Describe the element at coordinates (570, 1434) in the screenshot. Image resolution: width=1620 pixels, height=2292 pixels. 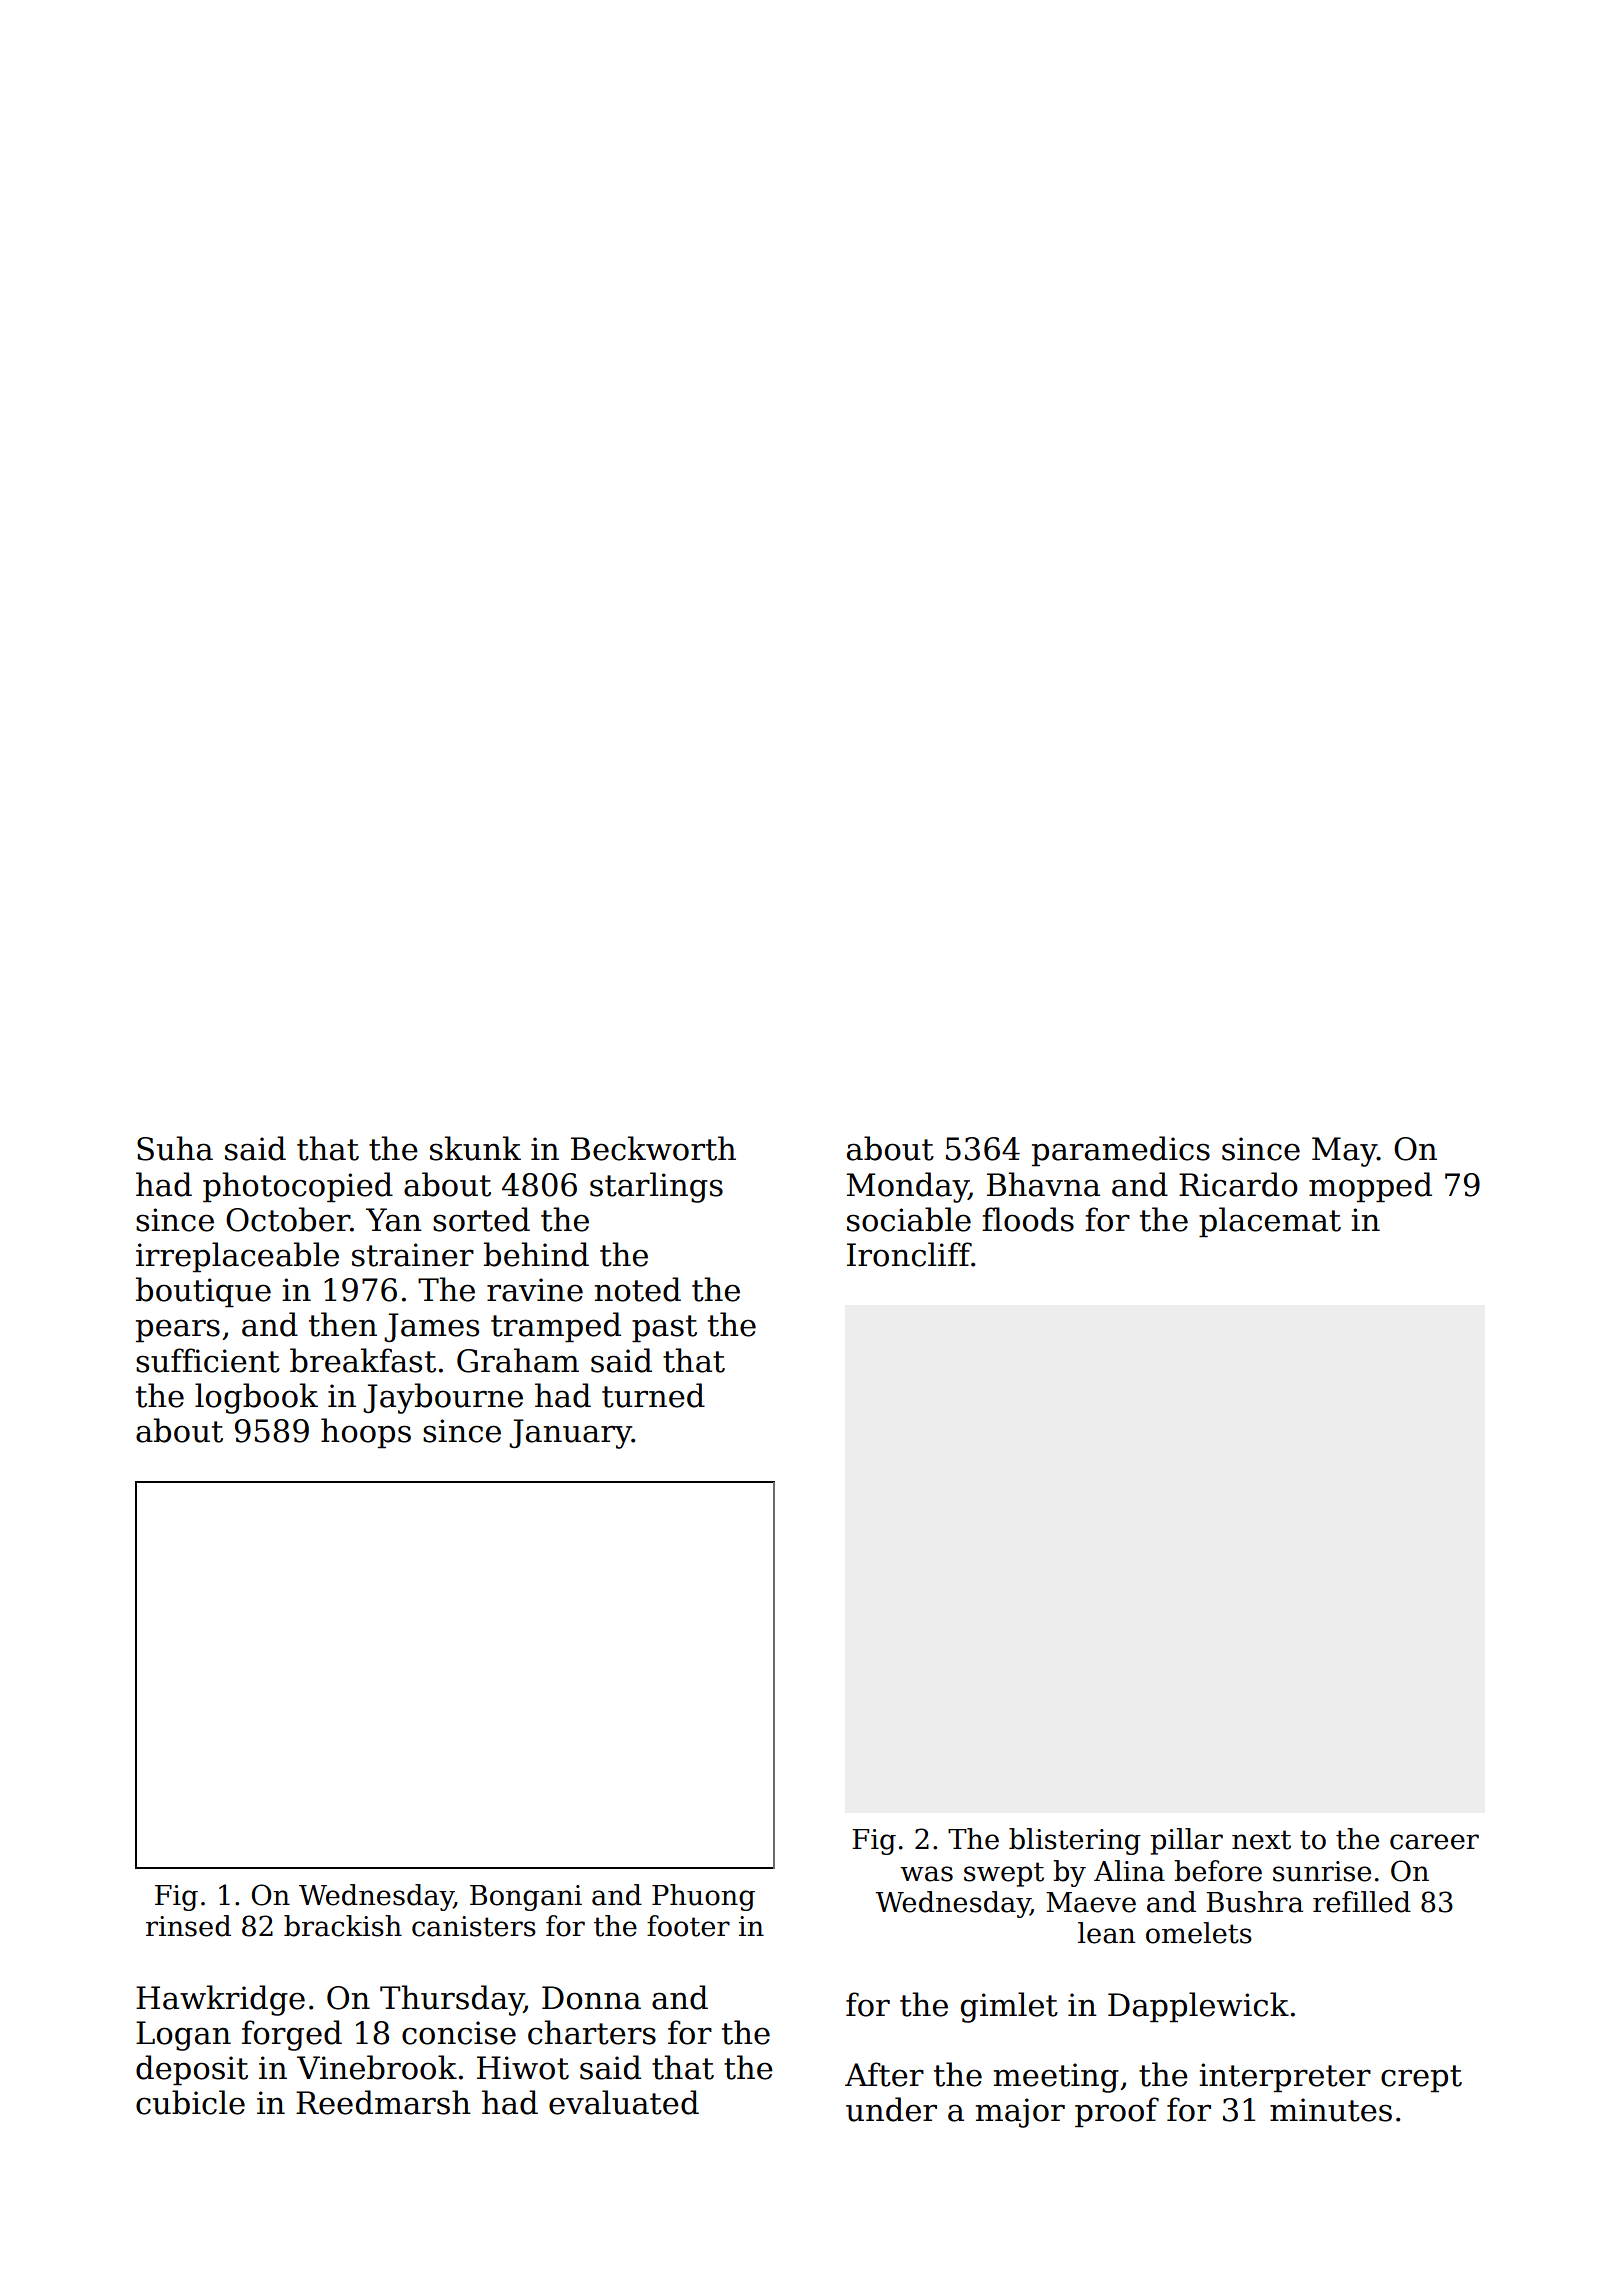
I see `January` at that location.
